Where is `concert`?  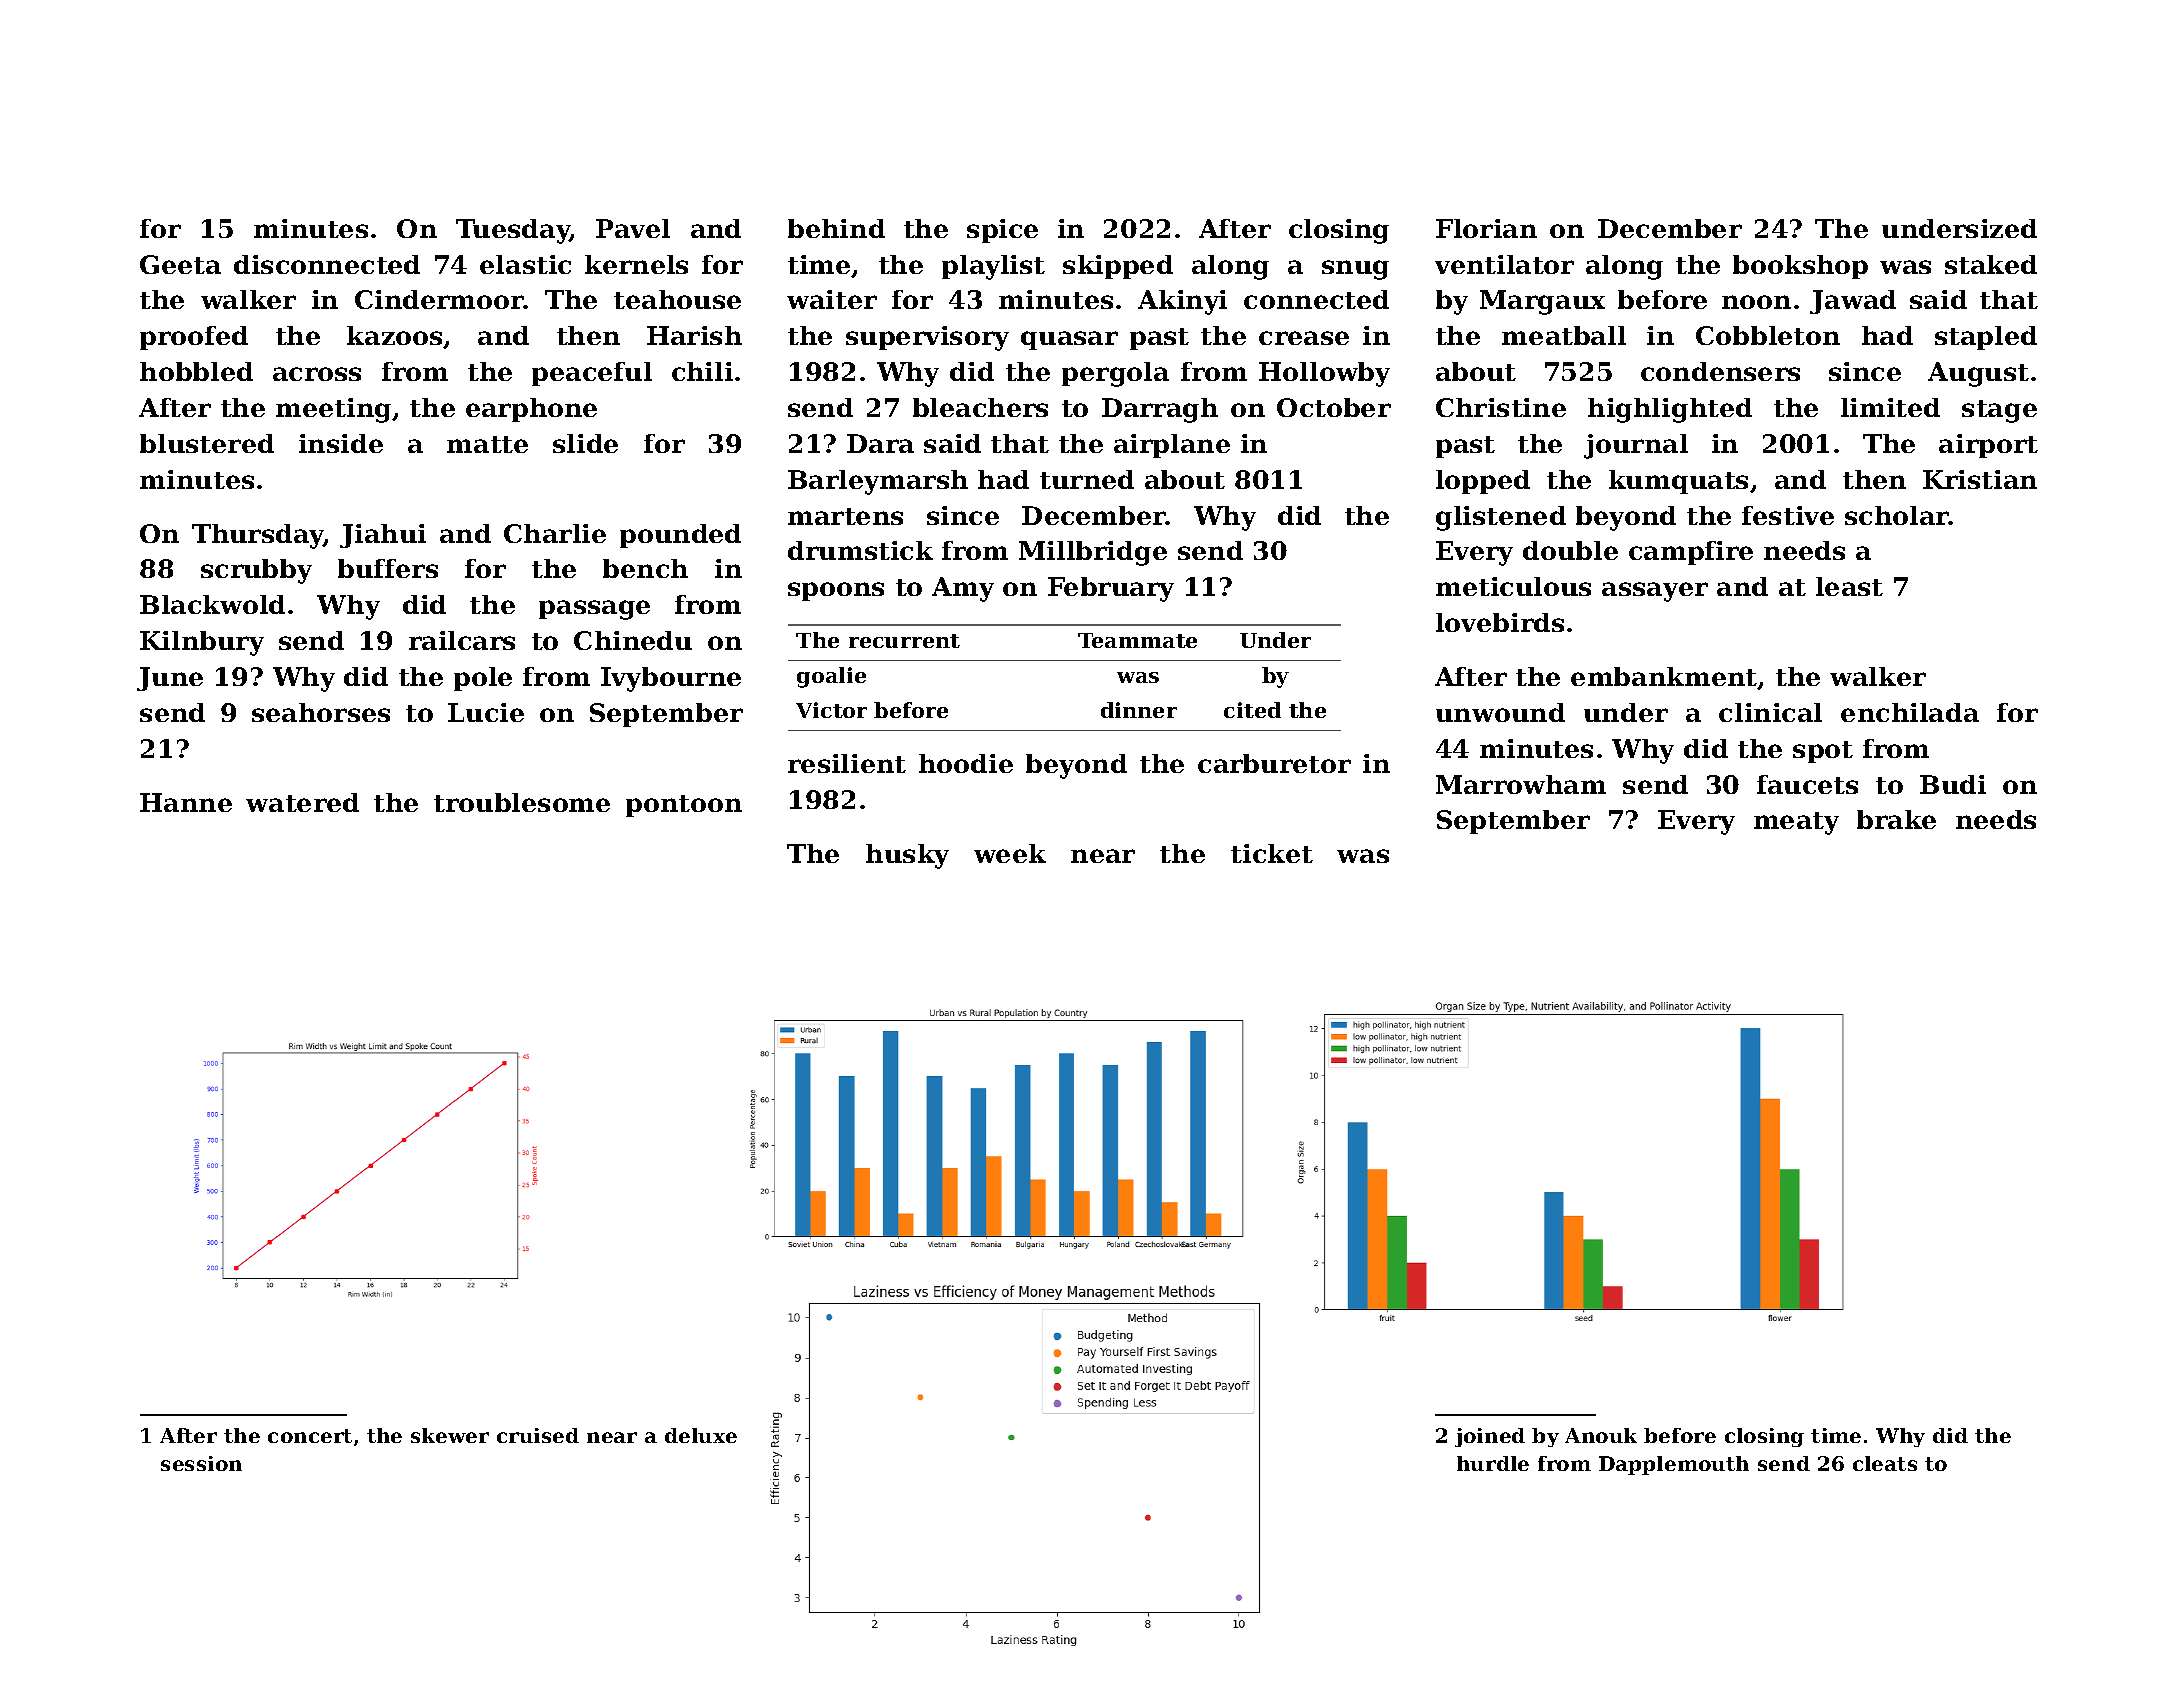
concert is located at coordinates (310, 1436).
